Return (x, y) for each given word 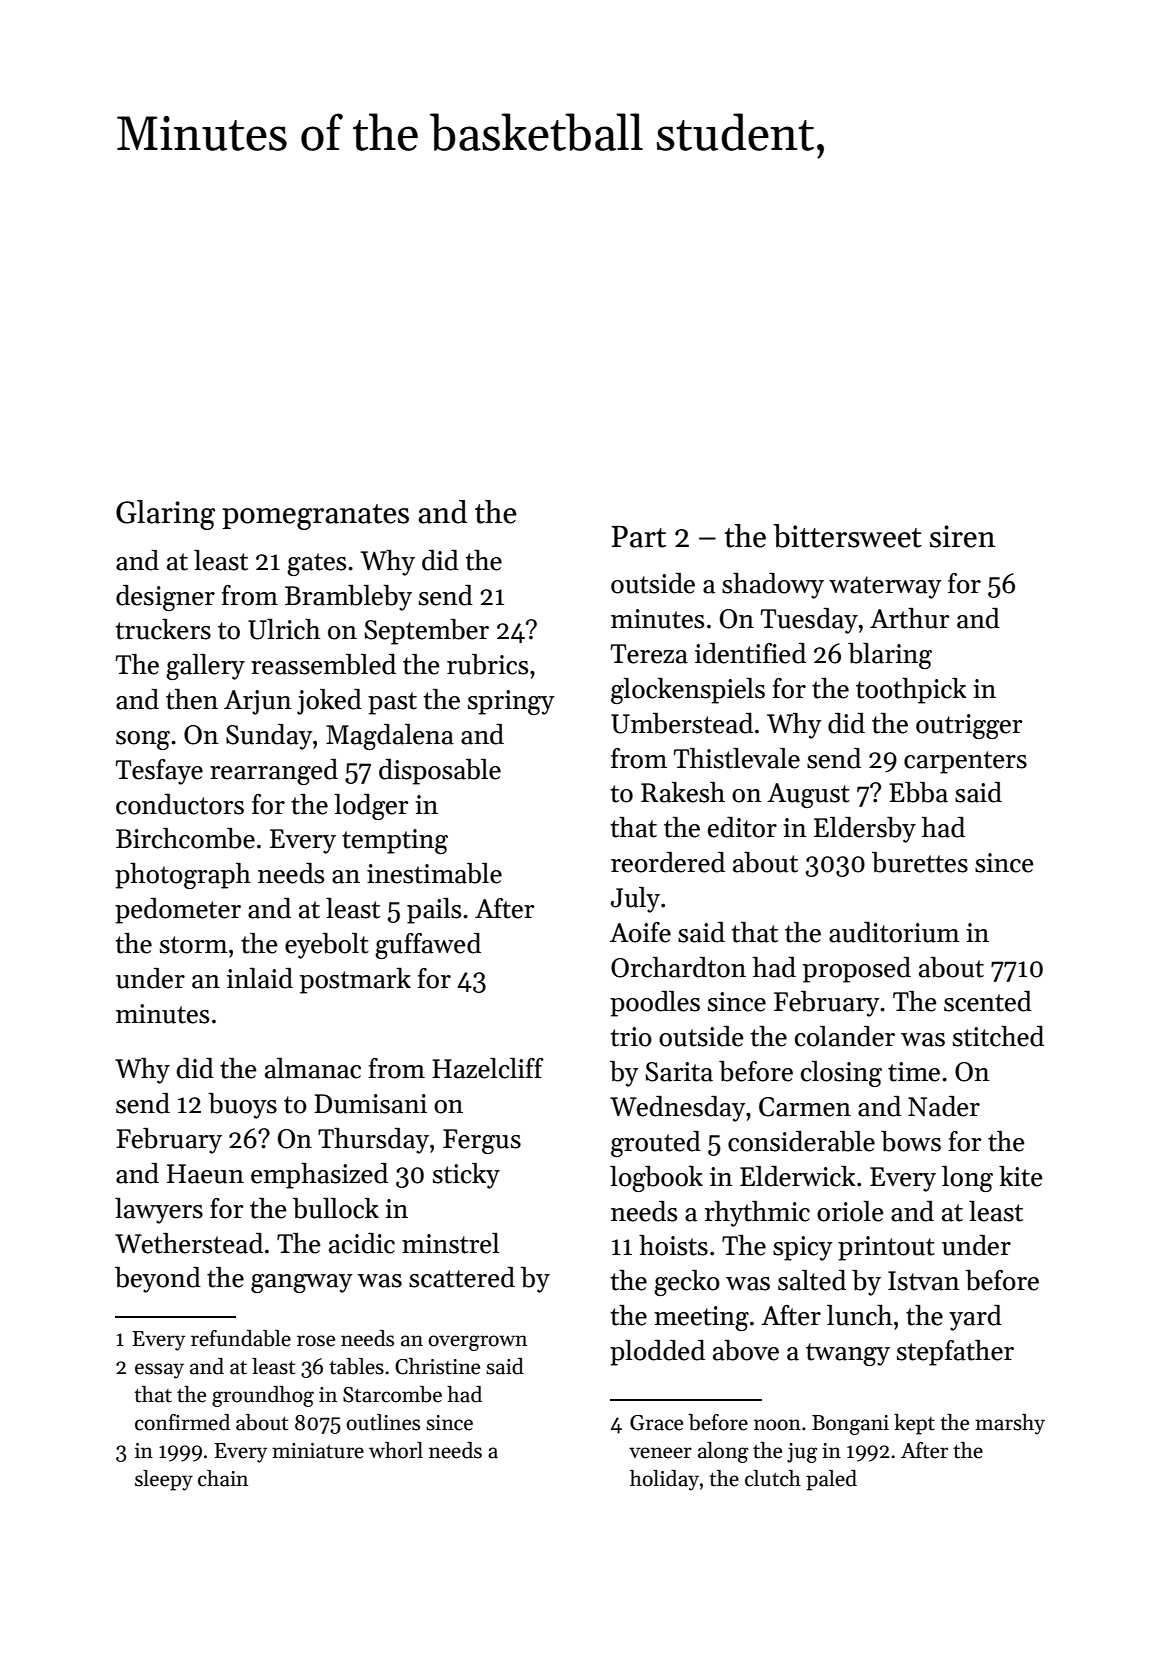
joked (329, 702)
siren (962, 536)
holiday (664, 1480)
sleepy (164, 1480)
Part (638, 537)
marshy (1010, 1424)
